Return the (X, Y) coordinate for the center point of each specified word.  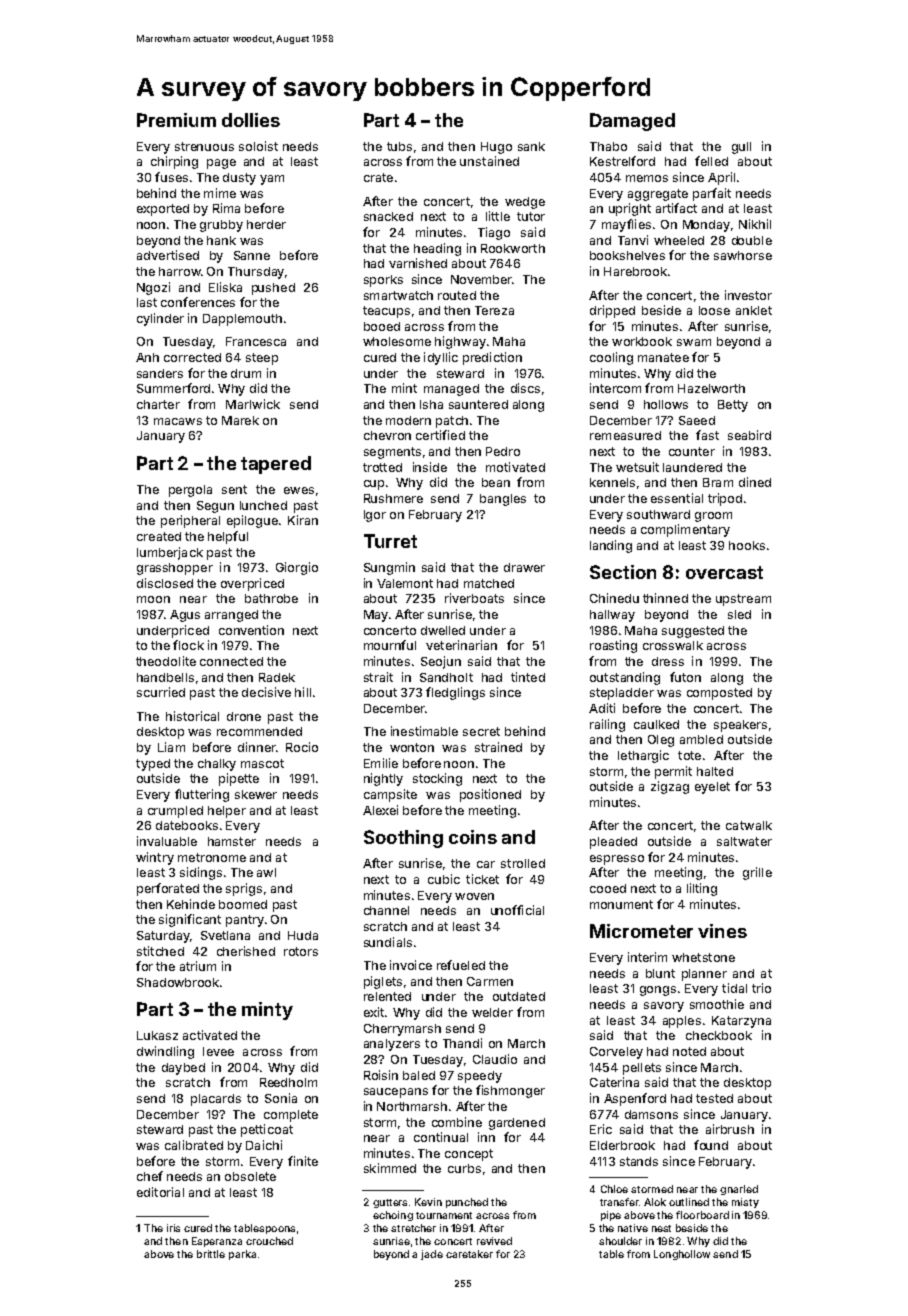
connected (231, 661)
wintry (155, 858)
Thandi (462, 1043)
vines (722, 931)
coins (473, 837)
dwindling (165, 1052)
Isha (431, 404)
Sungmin (389, 568)
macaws (178, 421)
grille (757, 873)
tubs (399, 146)
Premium (176, 120)
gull (741, 148)
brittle (211, 1254)
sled (739, 614)
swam (694, 342)
